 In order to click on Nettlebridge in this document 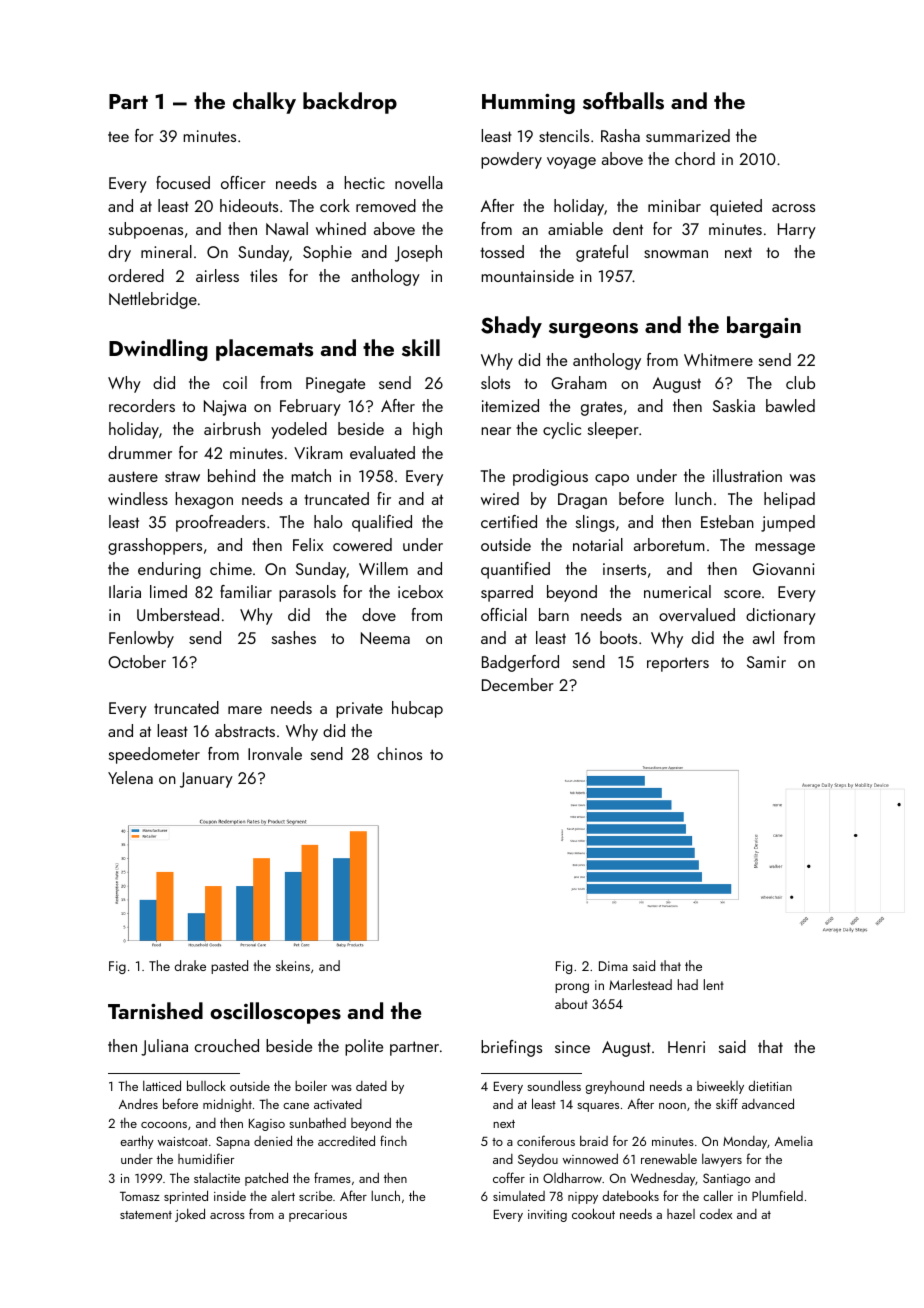, I will do `click(153, 300)`.
